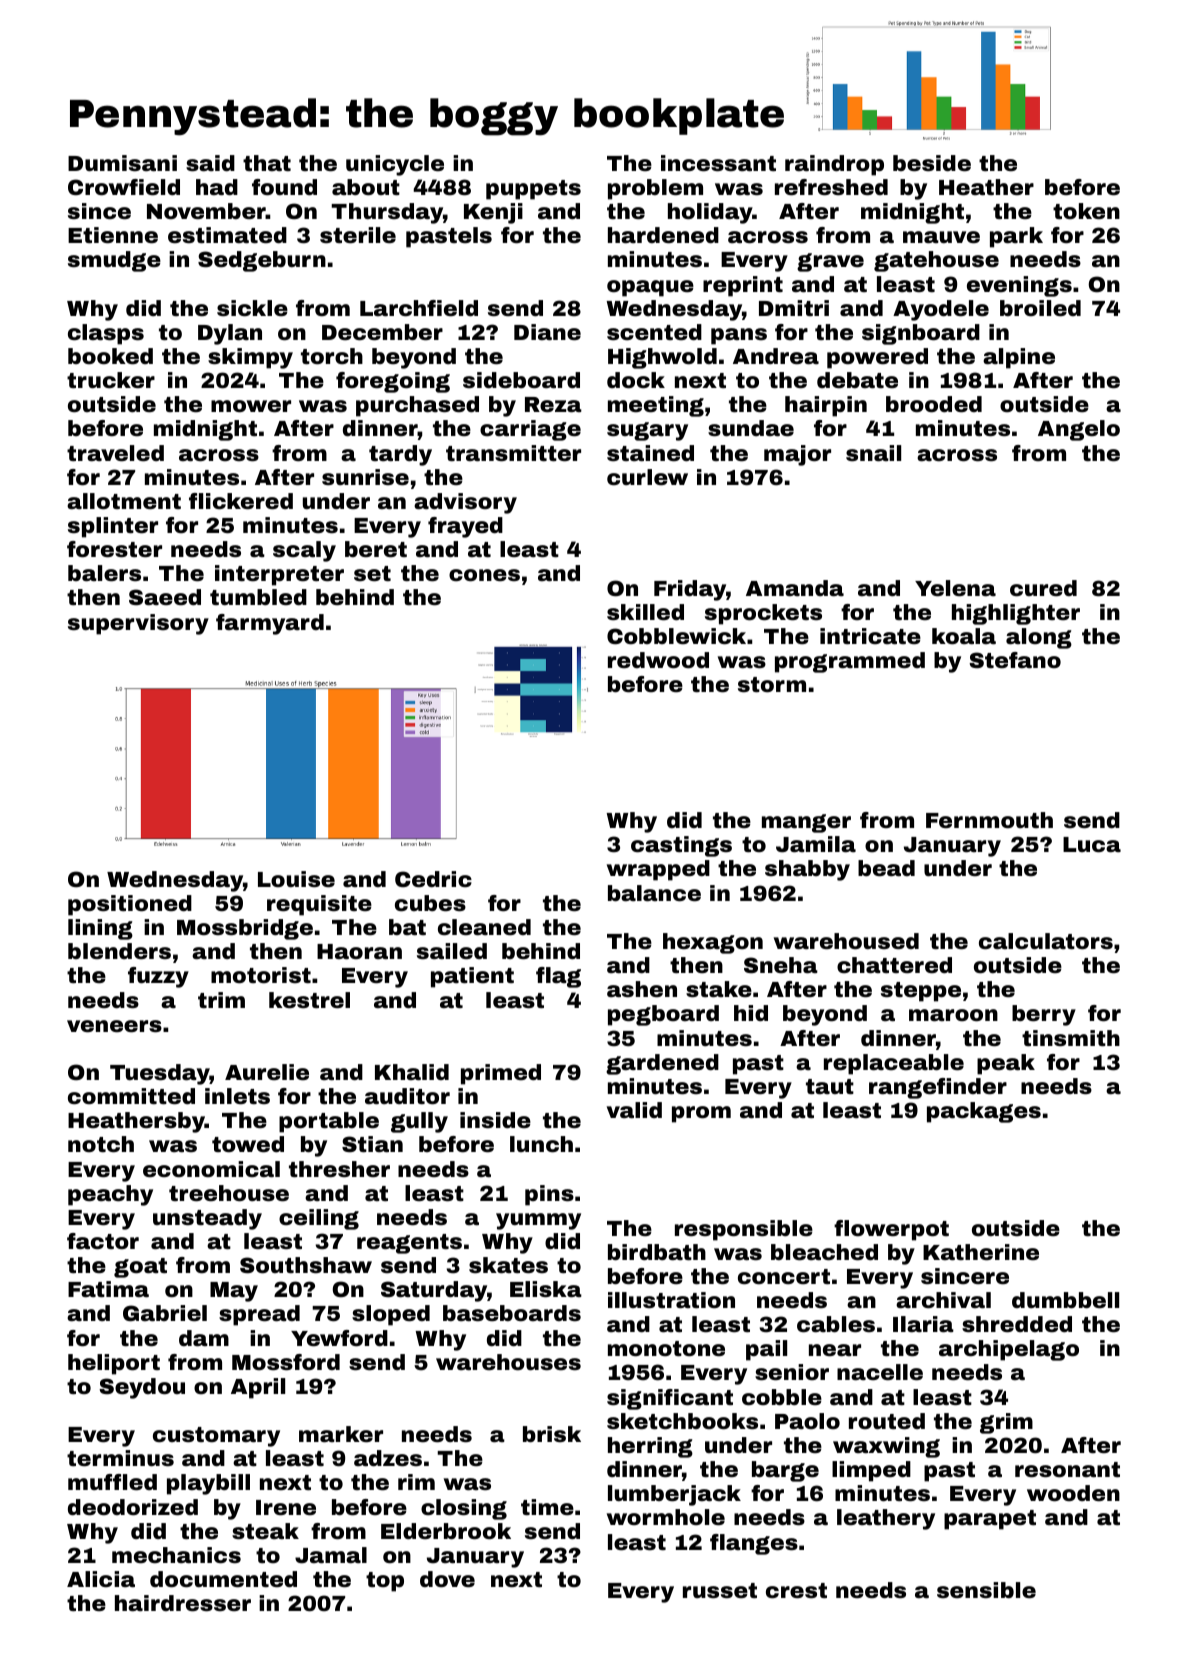 The image size is (1188, 1680). Describe the element at coordinates (766, 1350) in the screenshot. I see `pail` at that location.
